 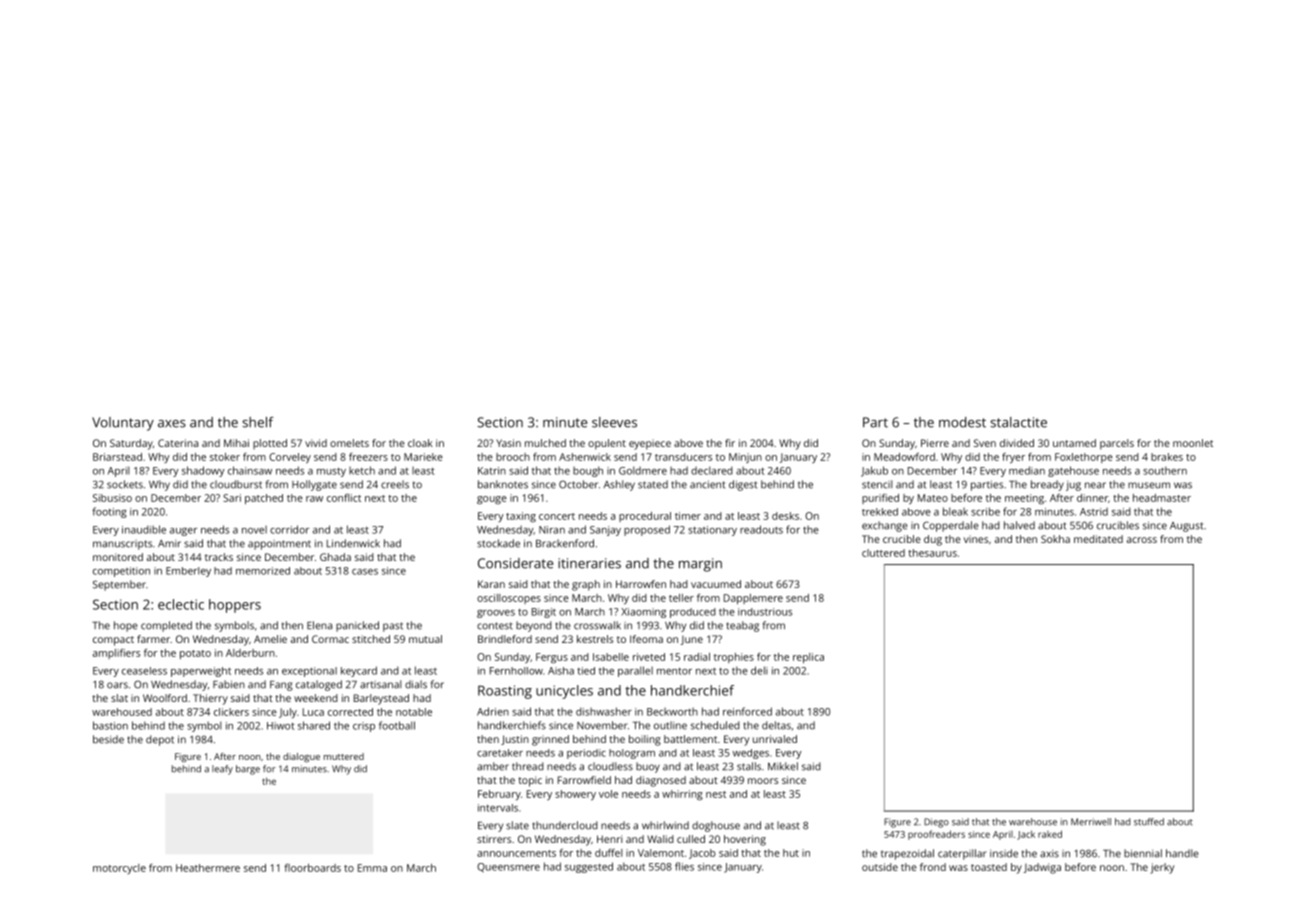 I want to click on deli, so click(x=759, y=670).
